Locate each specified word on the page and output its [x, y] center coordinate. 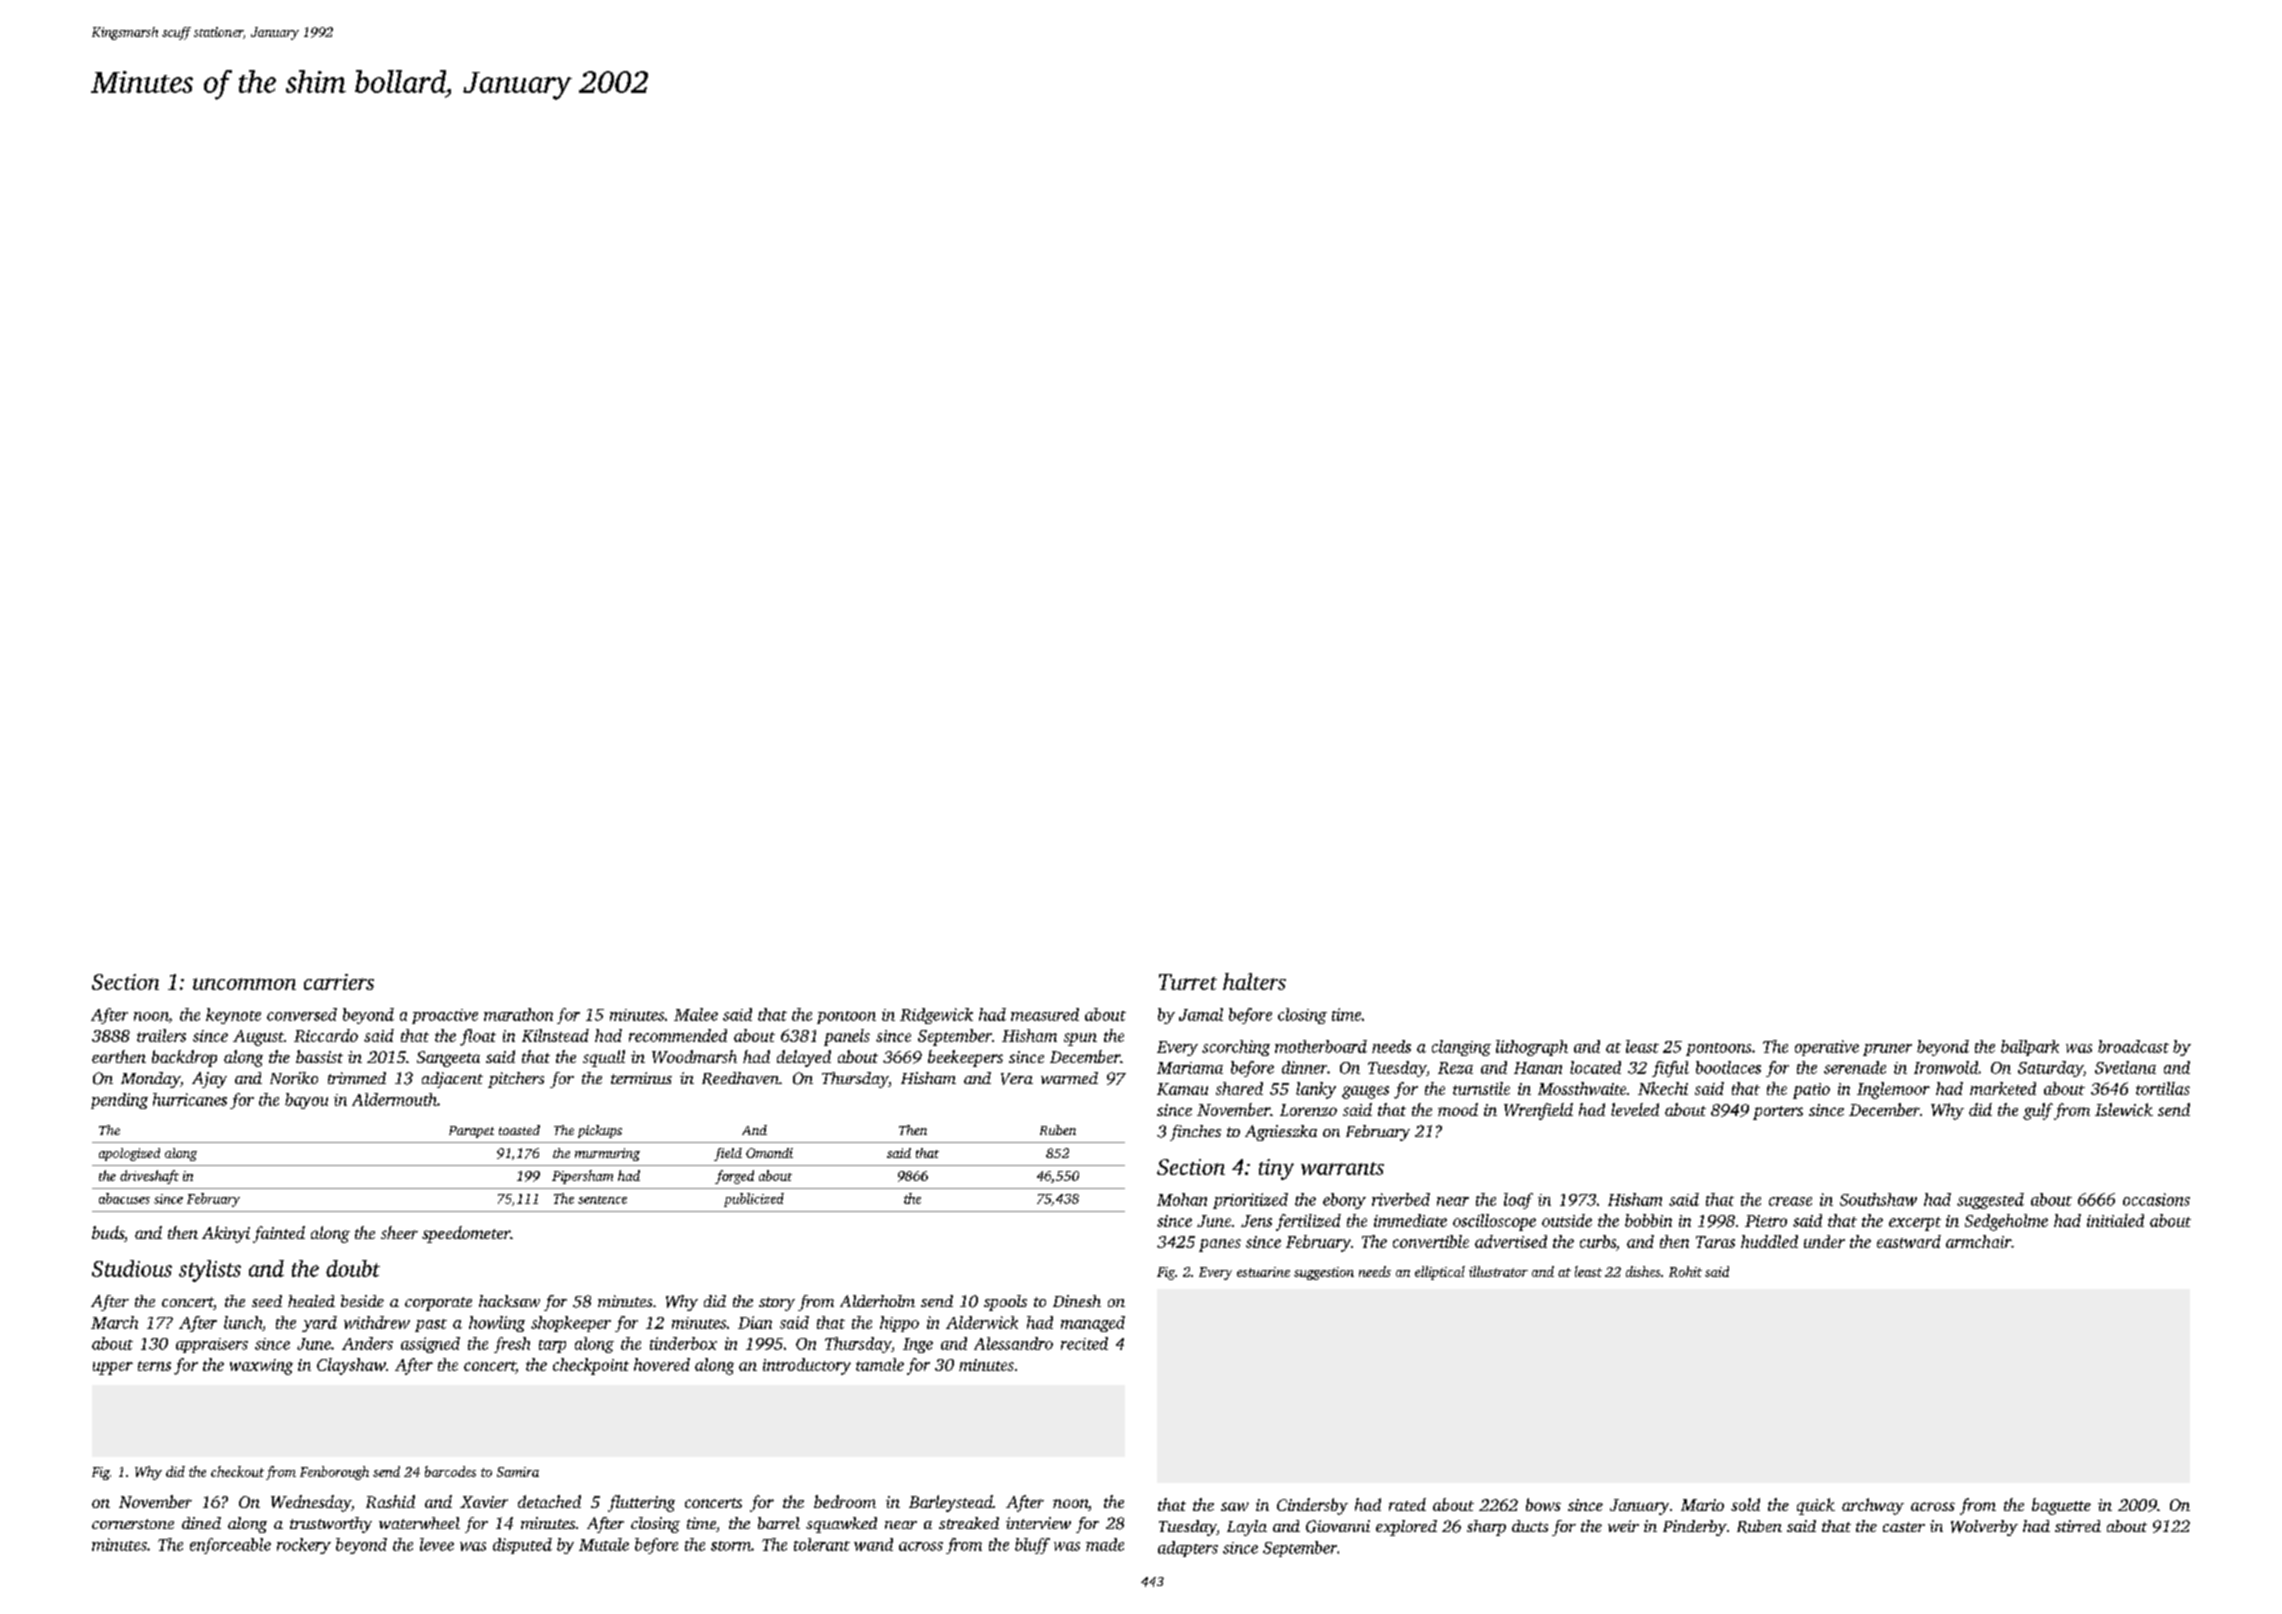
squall [604, 1058]
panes [1220, 1245]
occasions [2156, 1199]
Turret [1188, 982]
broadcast [2133, 1046]
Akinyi [226, 1234]
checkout [237, 1471]
